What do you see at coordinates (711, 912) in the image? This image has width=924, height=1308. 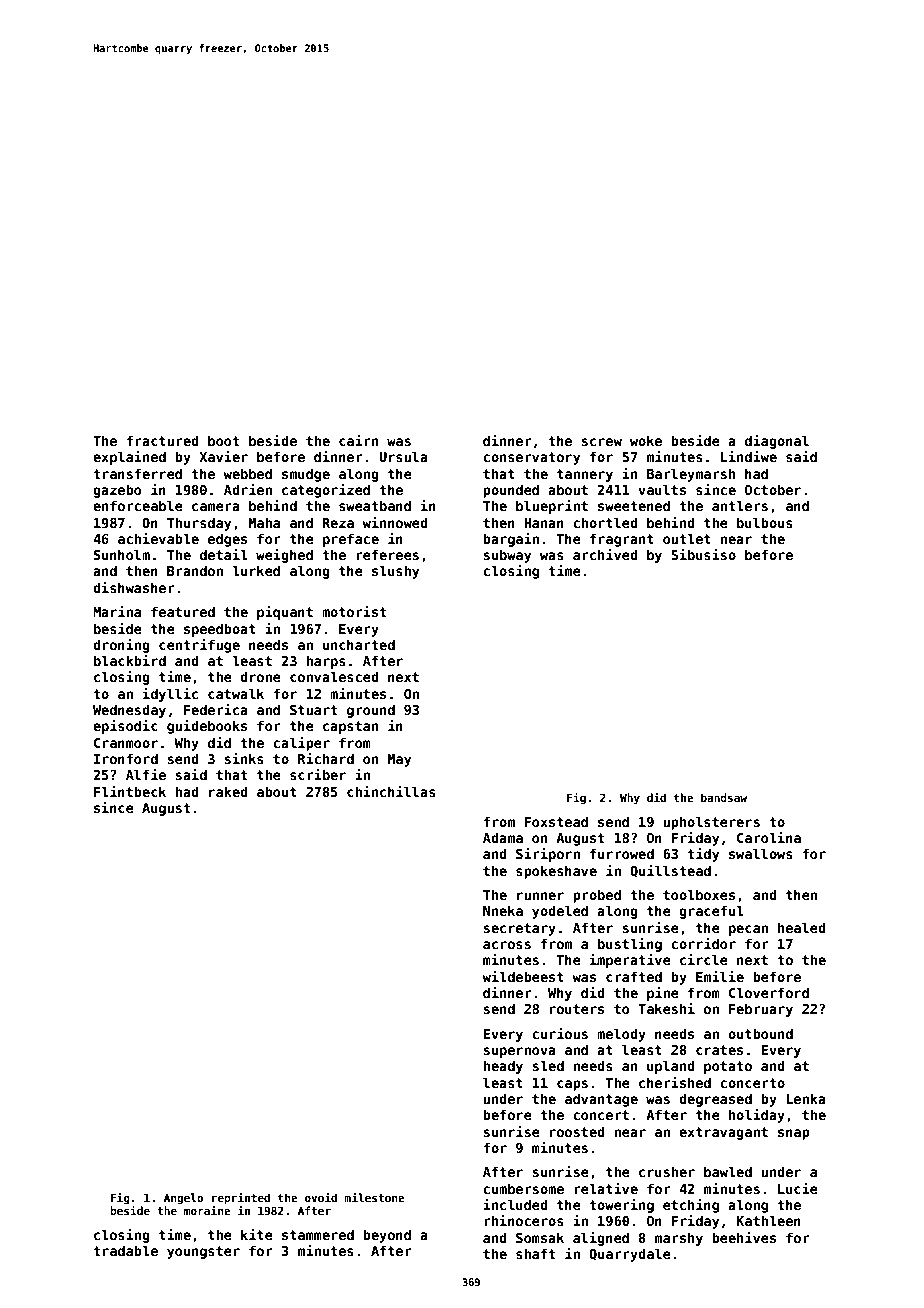 I see `graceful` at bounding box center [711, 912].
